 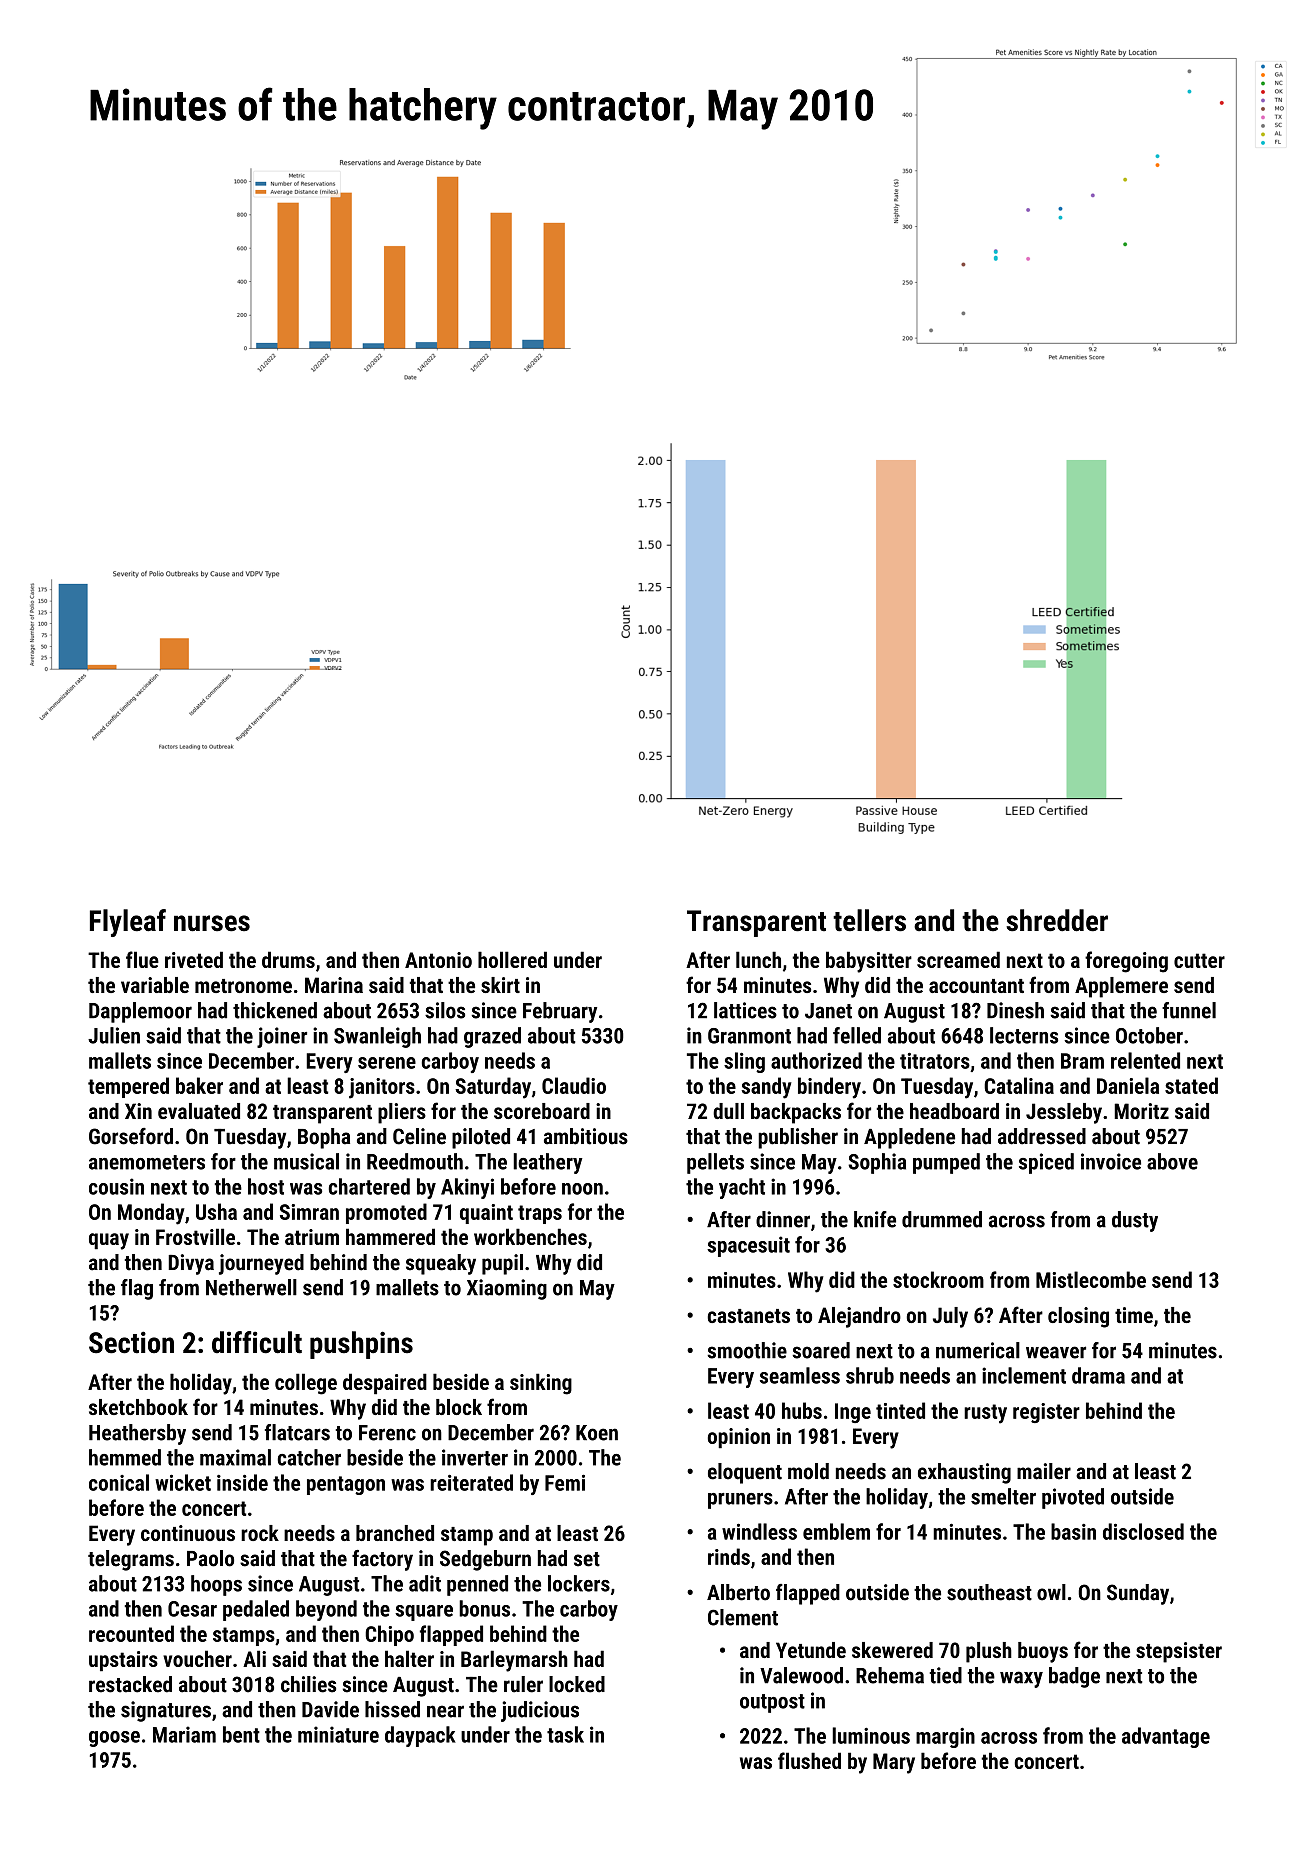 What do you see at coordinates (783, 1219) in the document?
I see `dinner` at bounding box center [783, 1219].
